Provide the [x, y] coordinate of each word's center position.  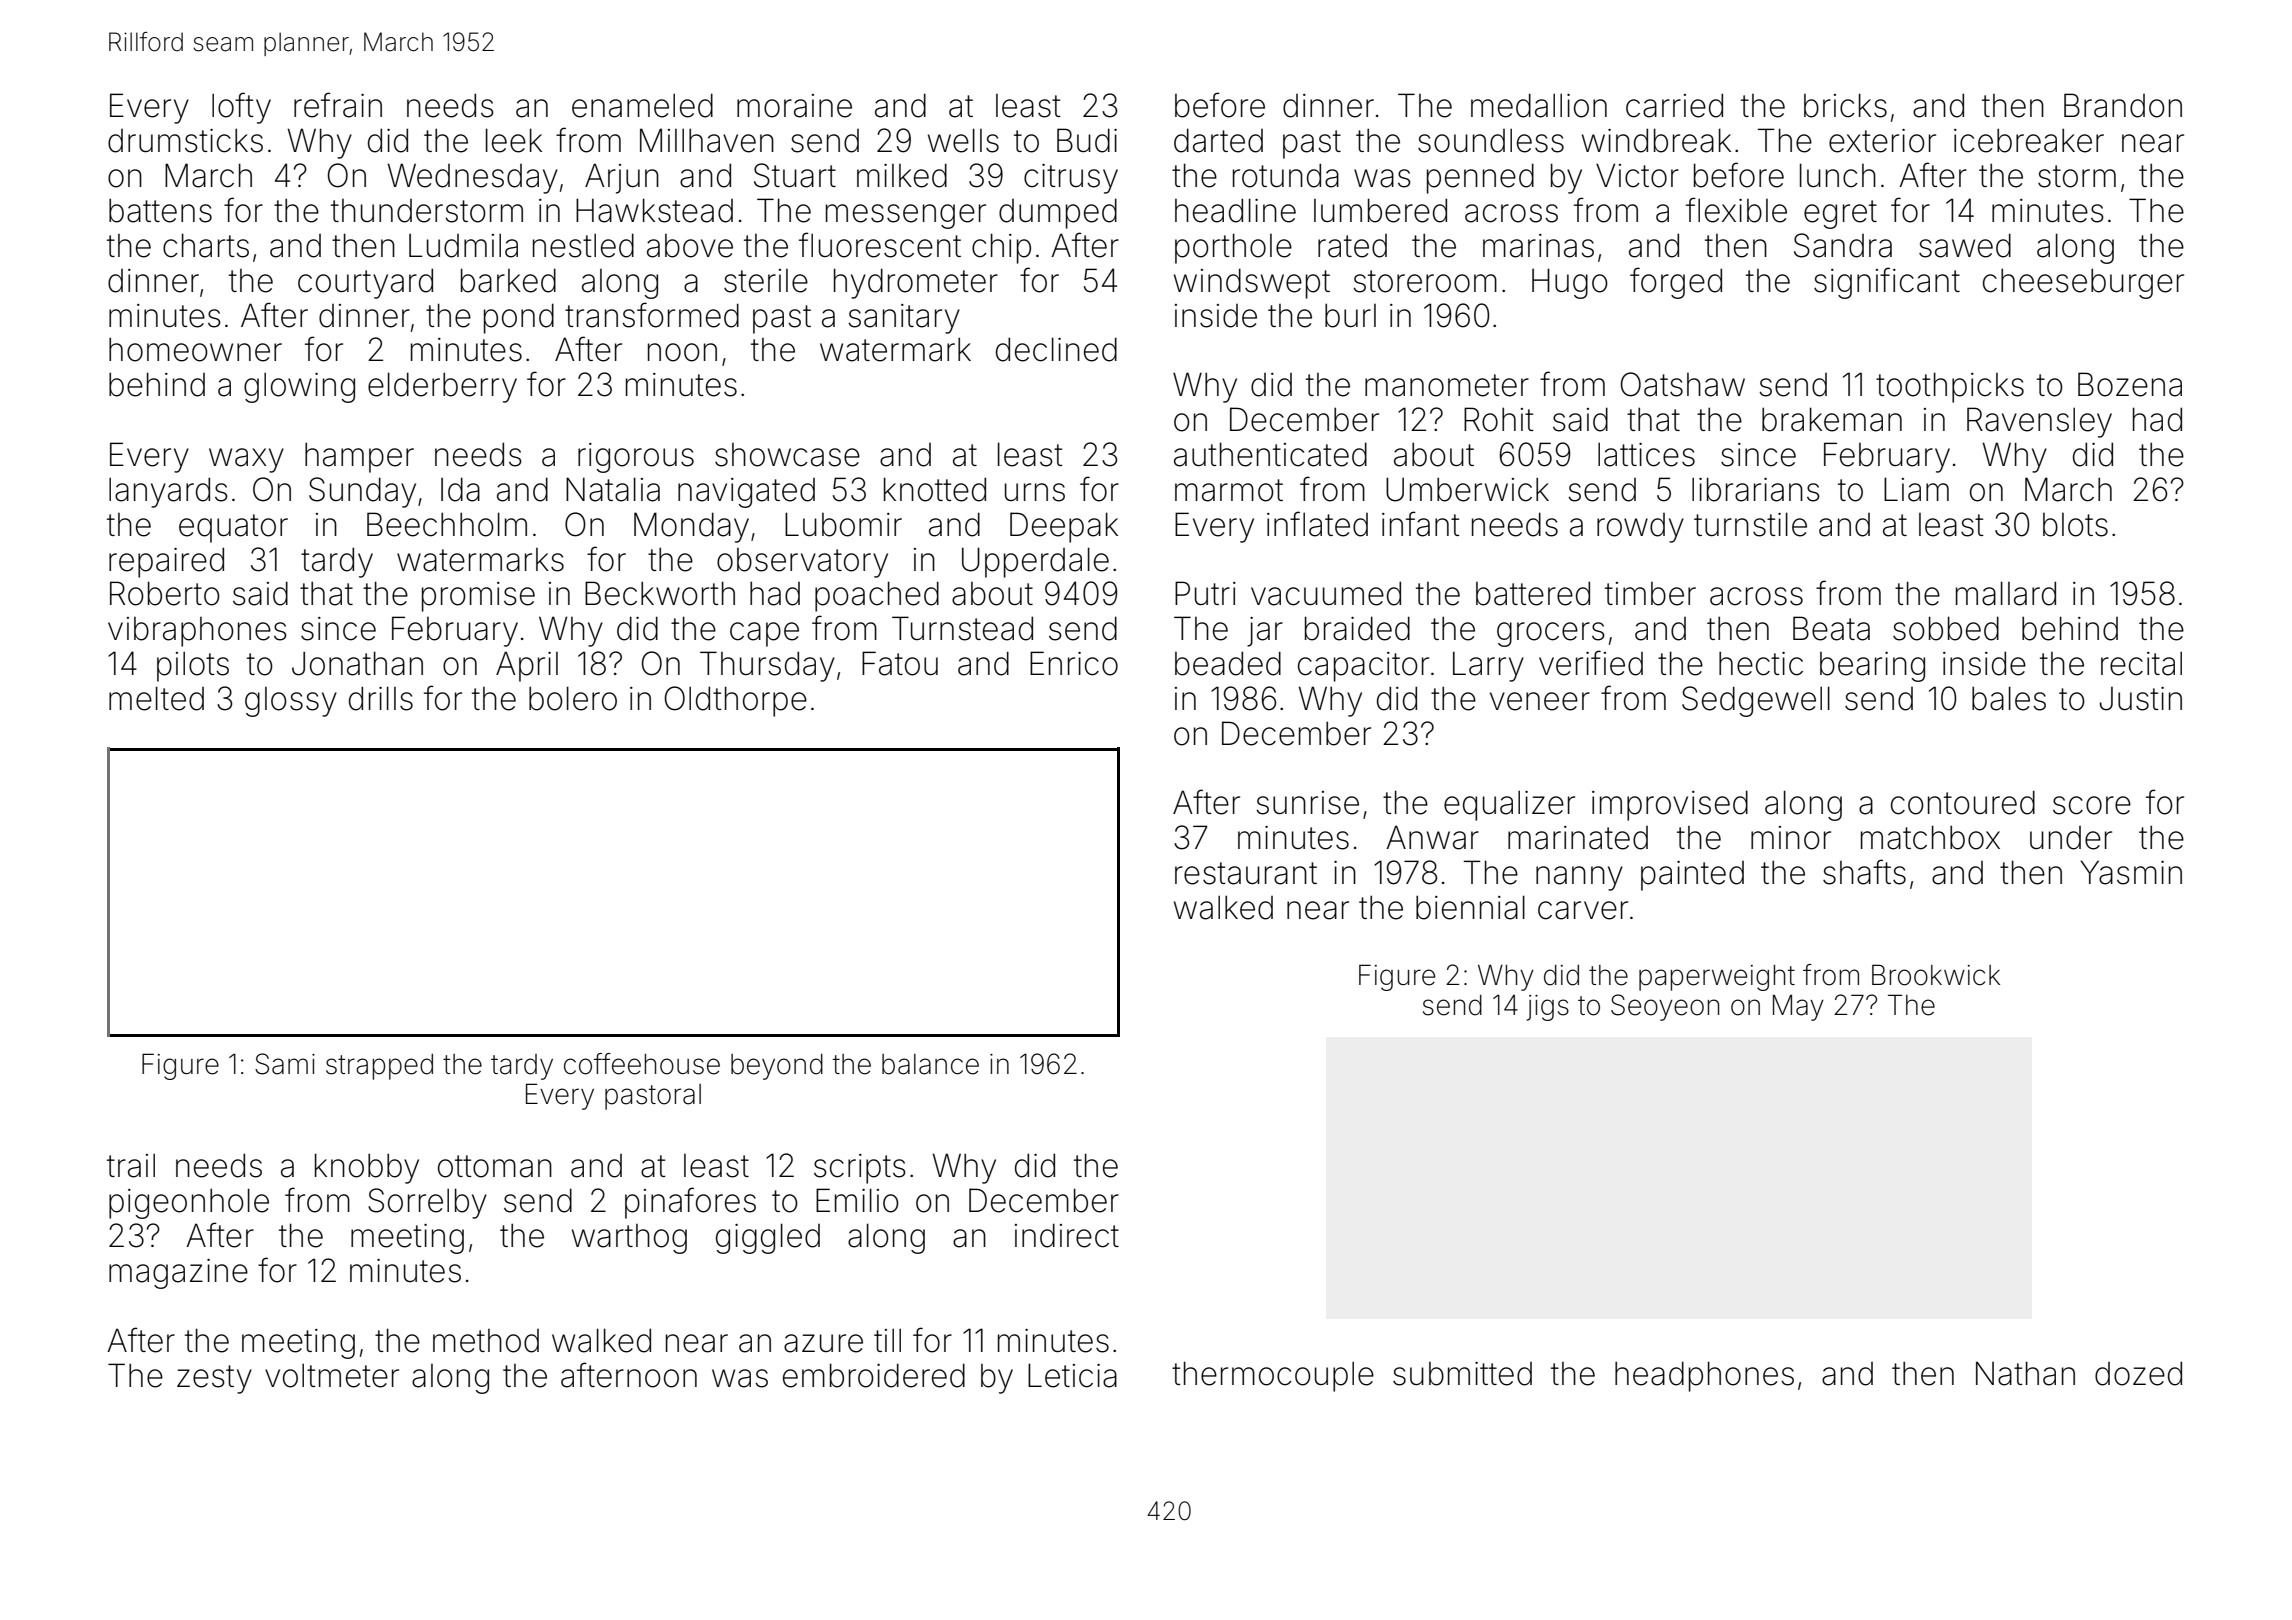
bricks [1845, 105]
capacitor [1363, 667]
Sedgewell [1756, 701]
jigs [1547, 1008]
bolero [573, 698]
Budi [1087, 140]
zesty [214, 1379]
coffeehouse [642, 1064]
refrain [338, 105]
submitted [1462, 1374]
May [1798, 1008]
